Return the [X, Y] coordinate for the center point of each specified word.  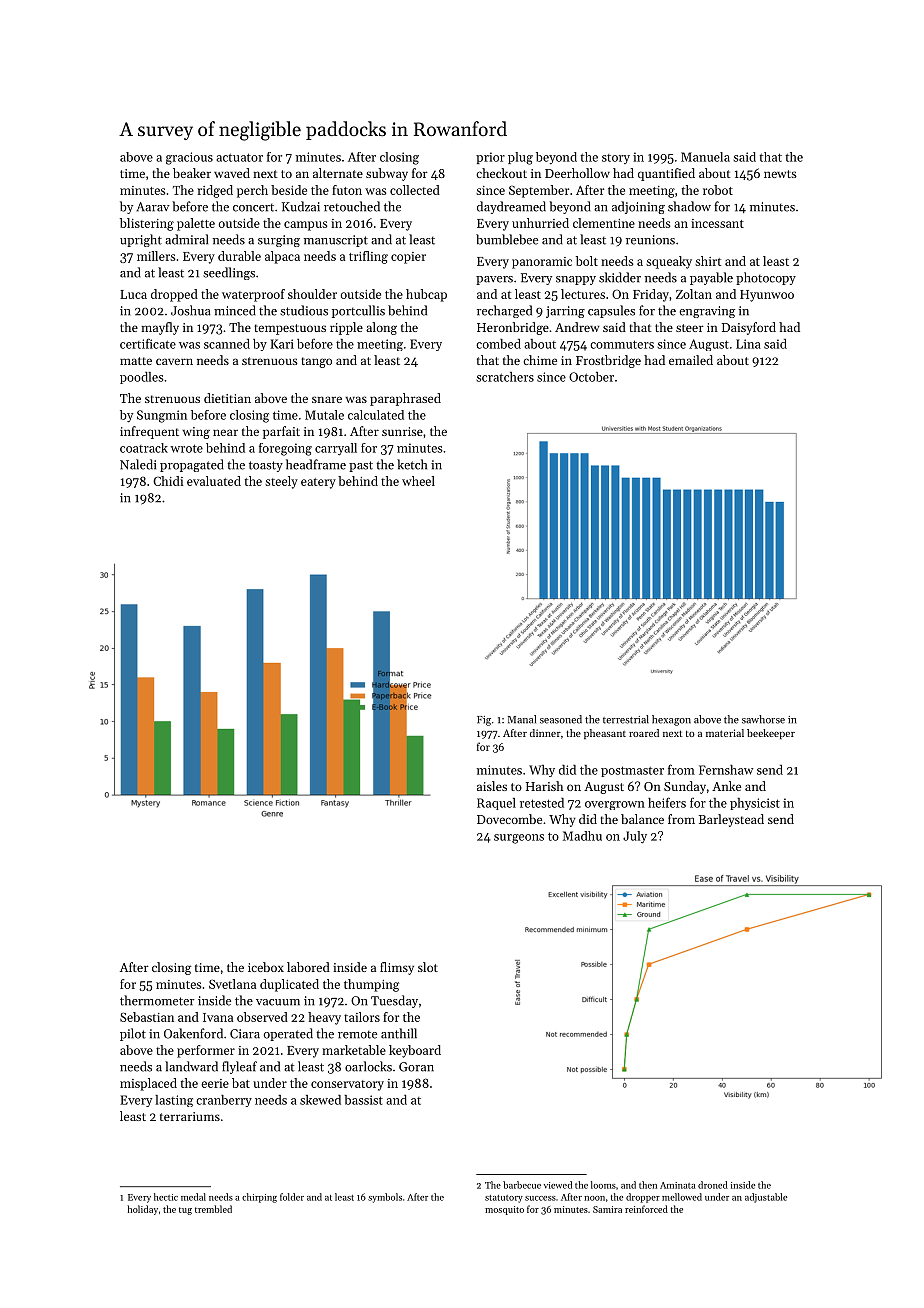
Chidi [168, 481]
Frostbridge [608, 361]
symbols [385, 1198]
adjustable [766, 1198]
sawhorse [763, 719]
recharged [504, 311]
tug [185, 1211]
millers [156, 256]
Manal [522, 719]
